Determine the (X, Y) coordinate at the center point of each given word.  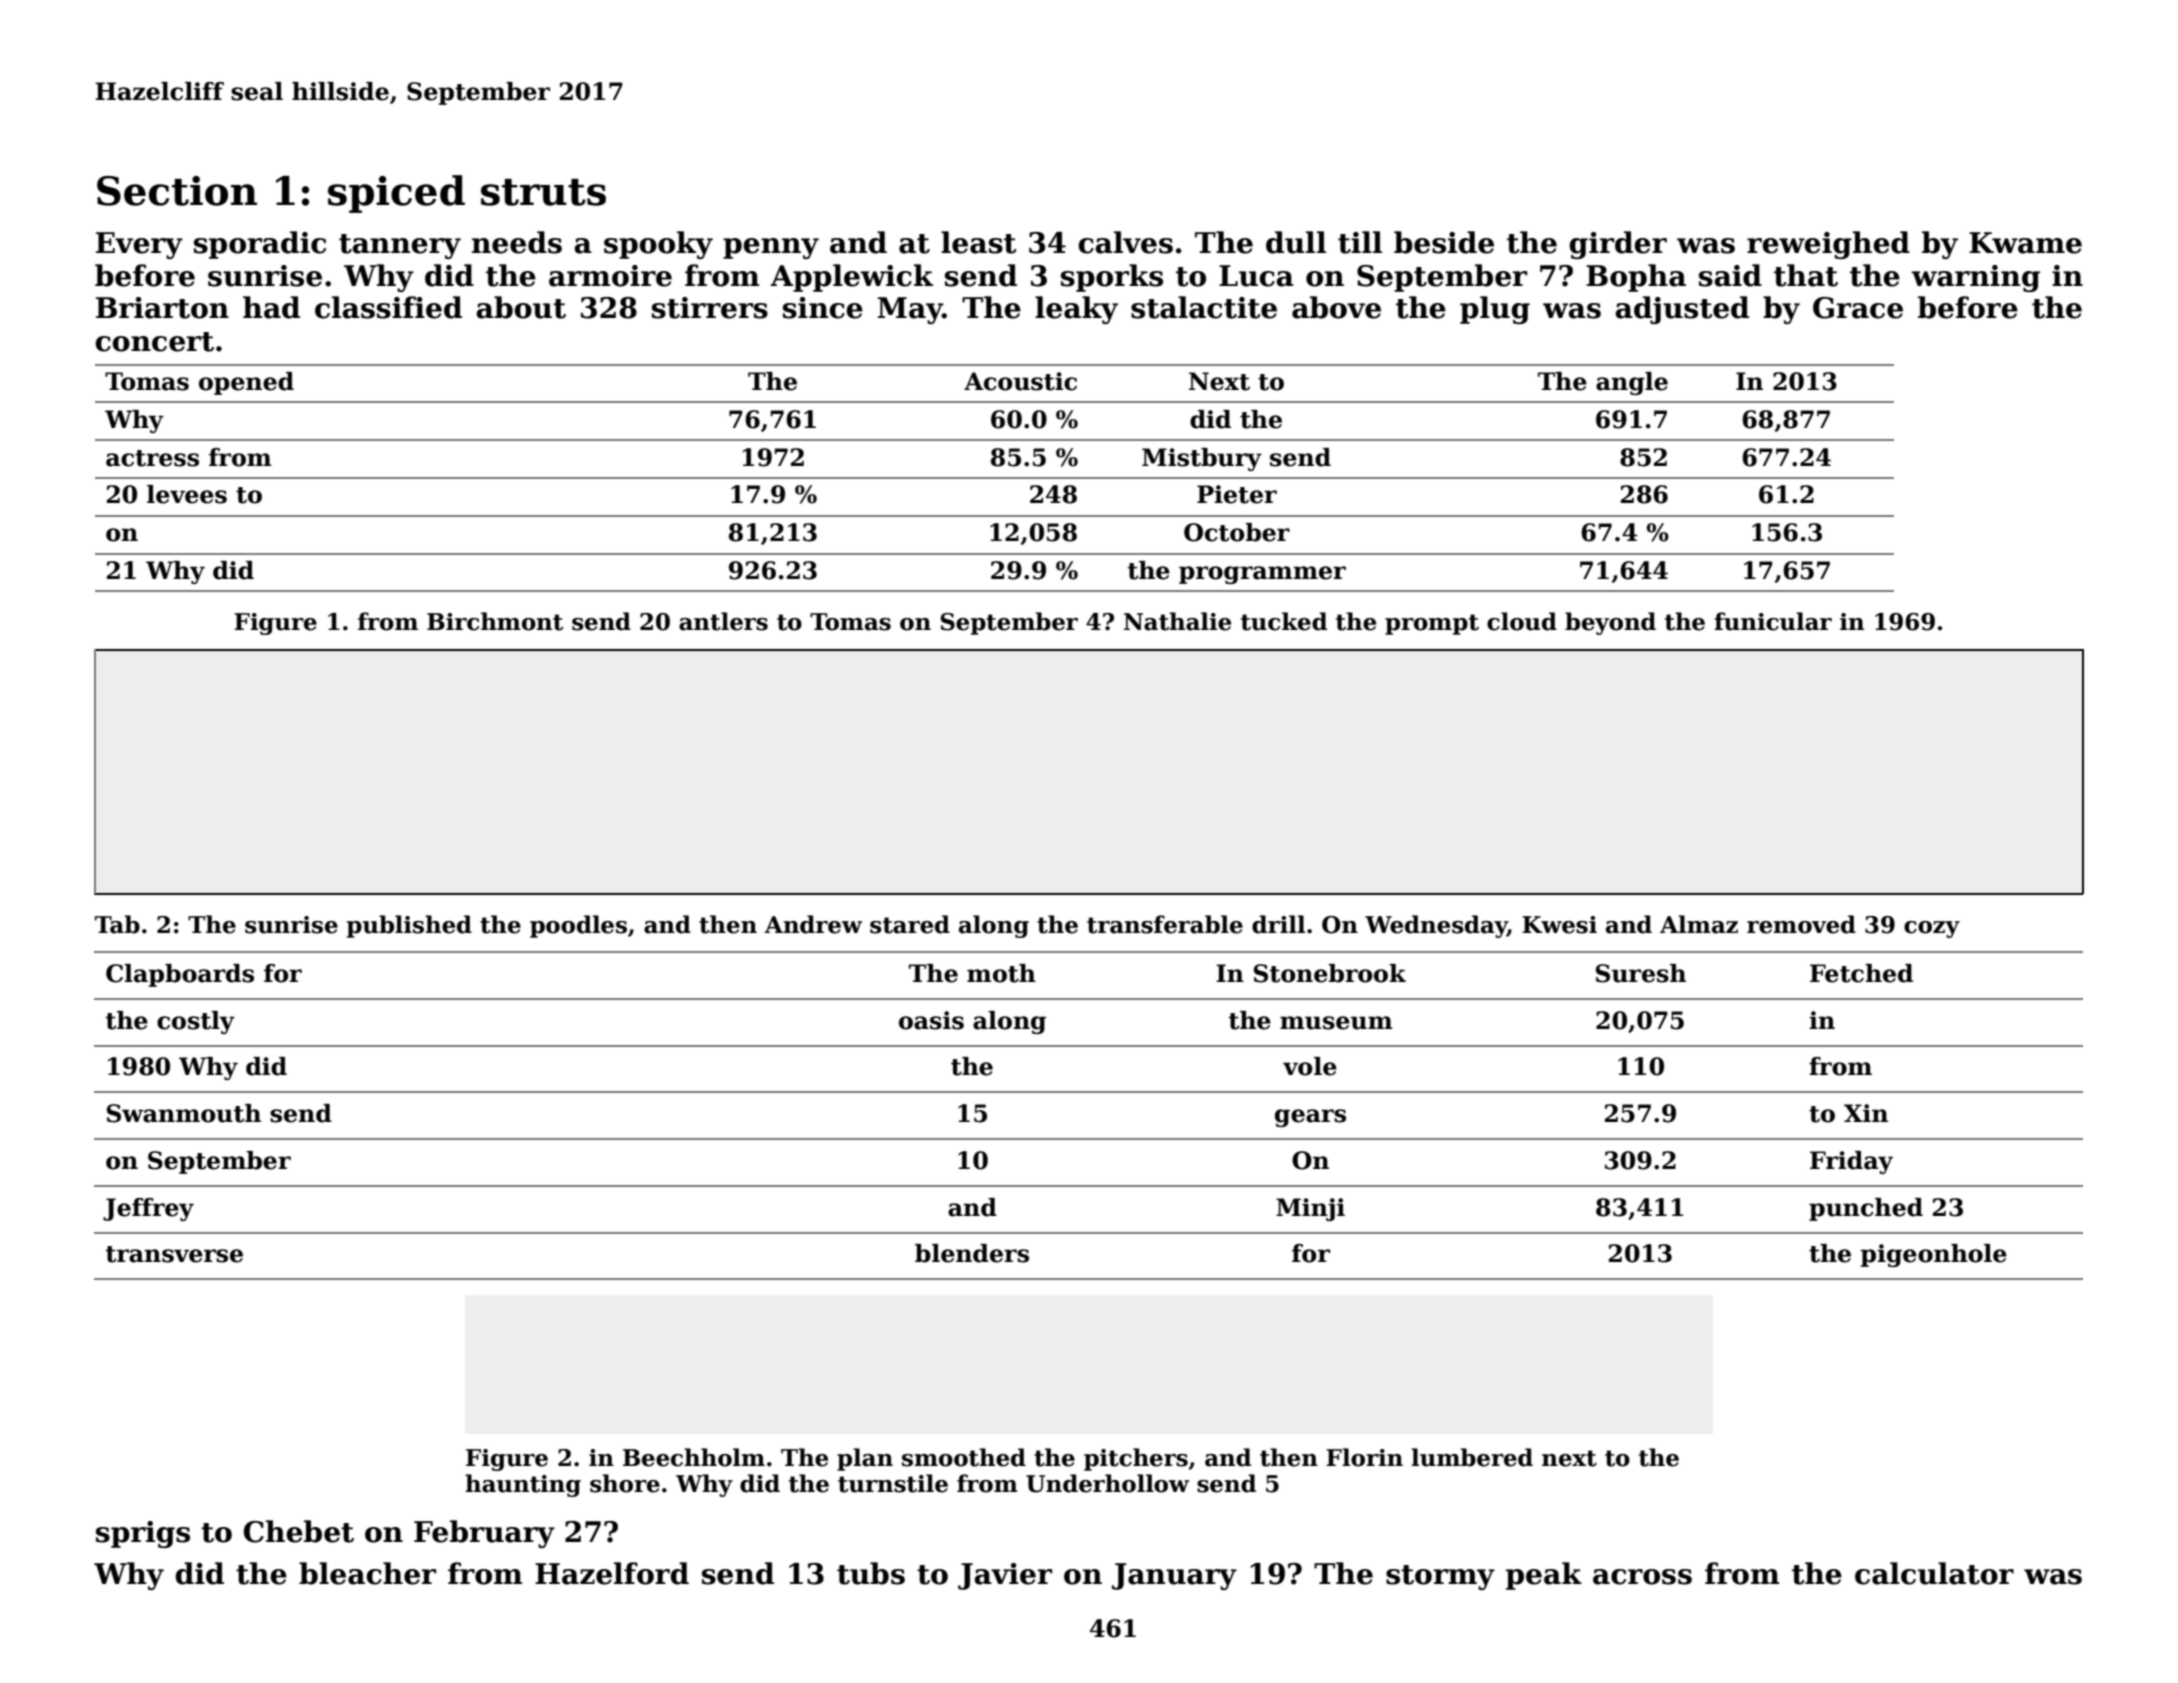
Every (139, 245)
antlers (723, 621)
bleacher (367, 1573)
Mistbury (1202, 459)
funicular (1773, 621)
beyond (1610, 623)
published (409, 926)
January (1174, 1576)
